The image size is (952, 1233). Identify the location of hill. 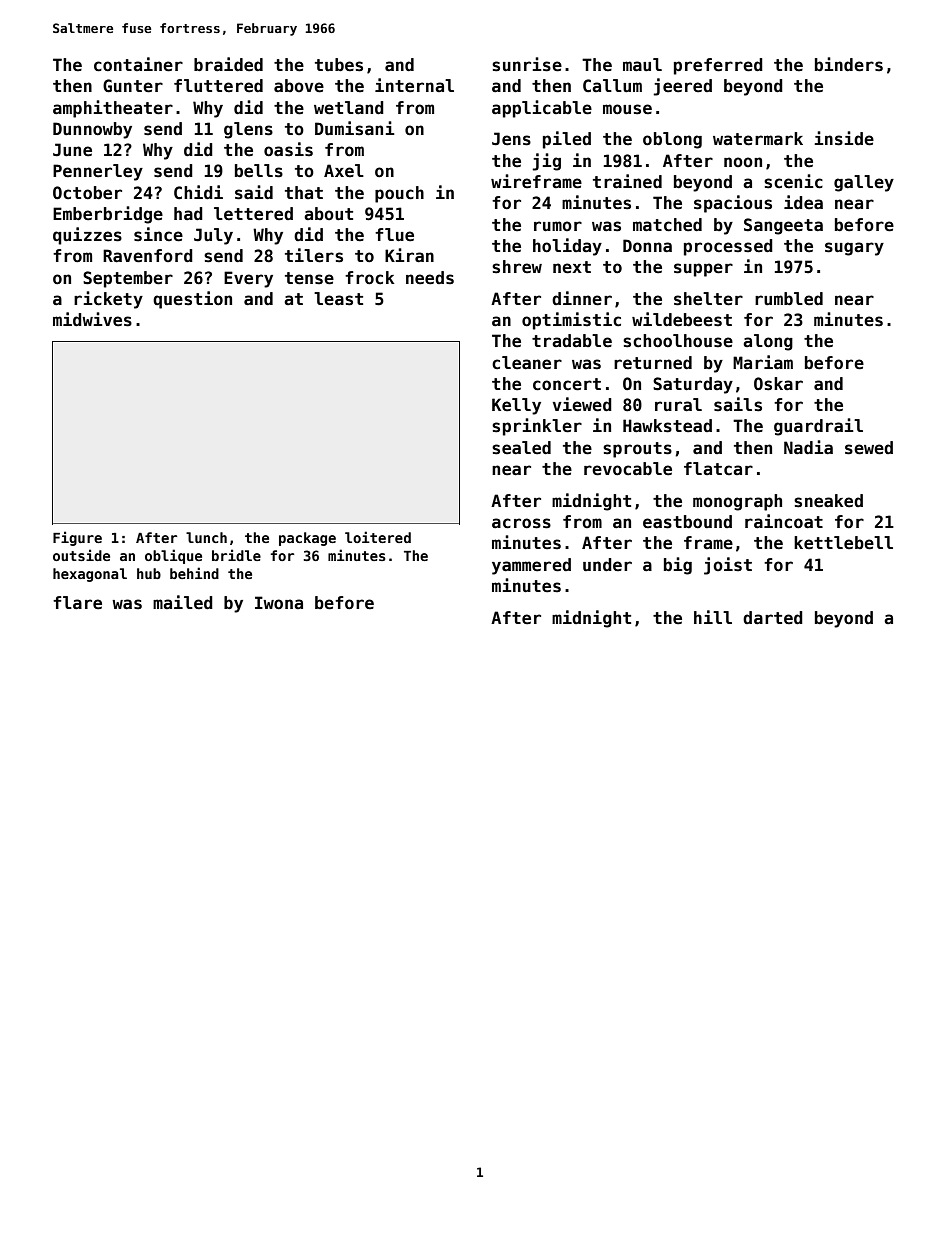
(713, 617).
